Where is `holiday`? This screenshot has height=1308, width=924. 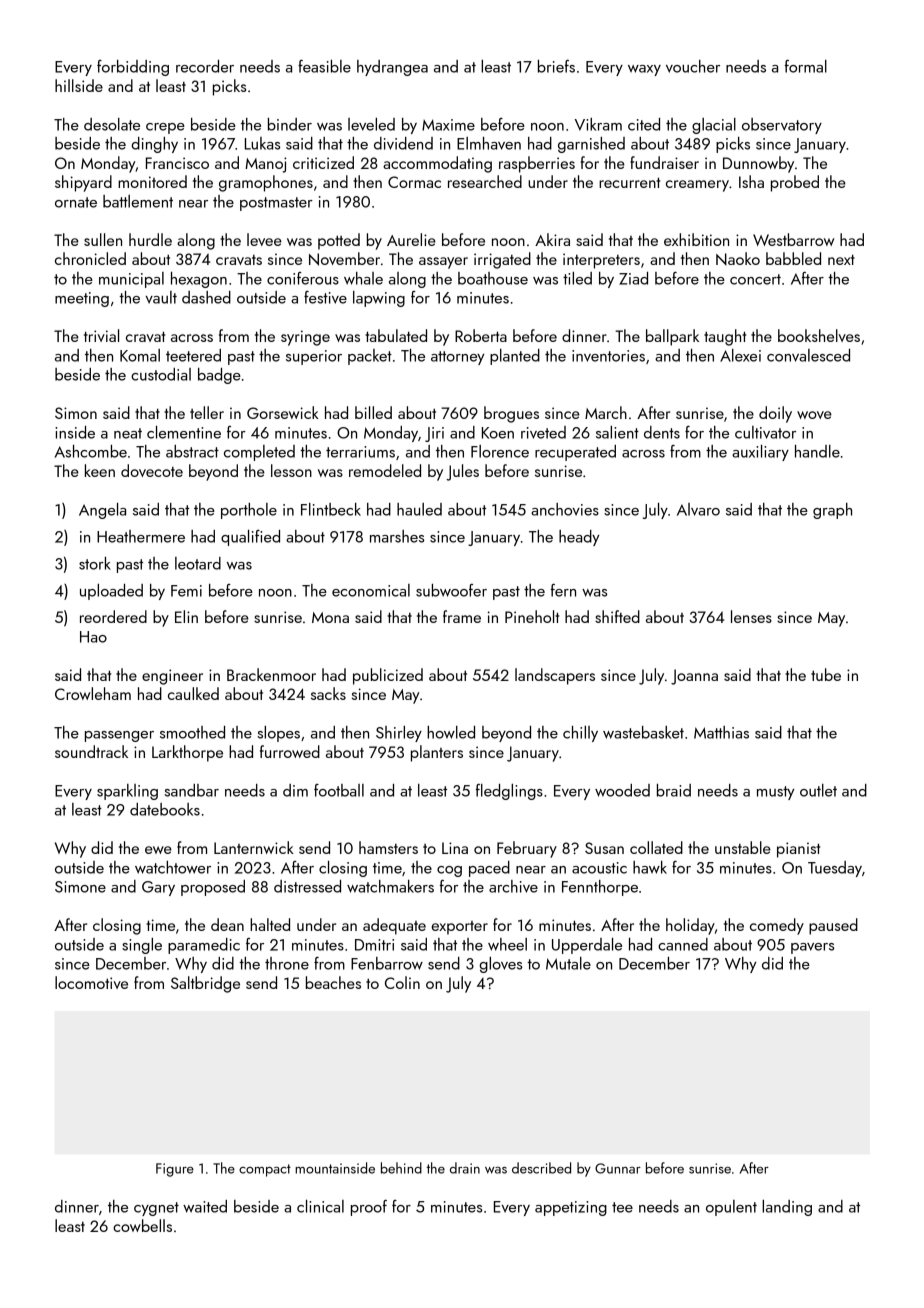
holiday is located at coordinates (690, 926).
